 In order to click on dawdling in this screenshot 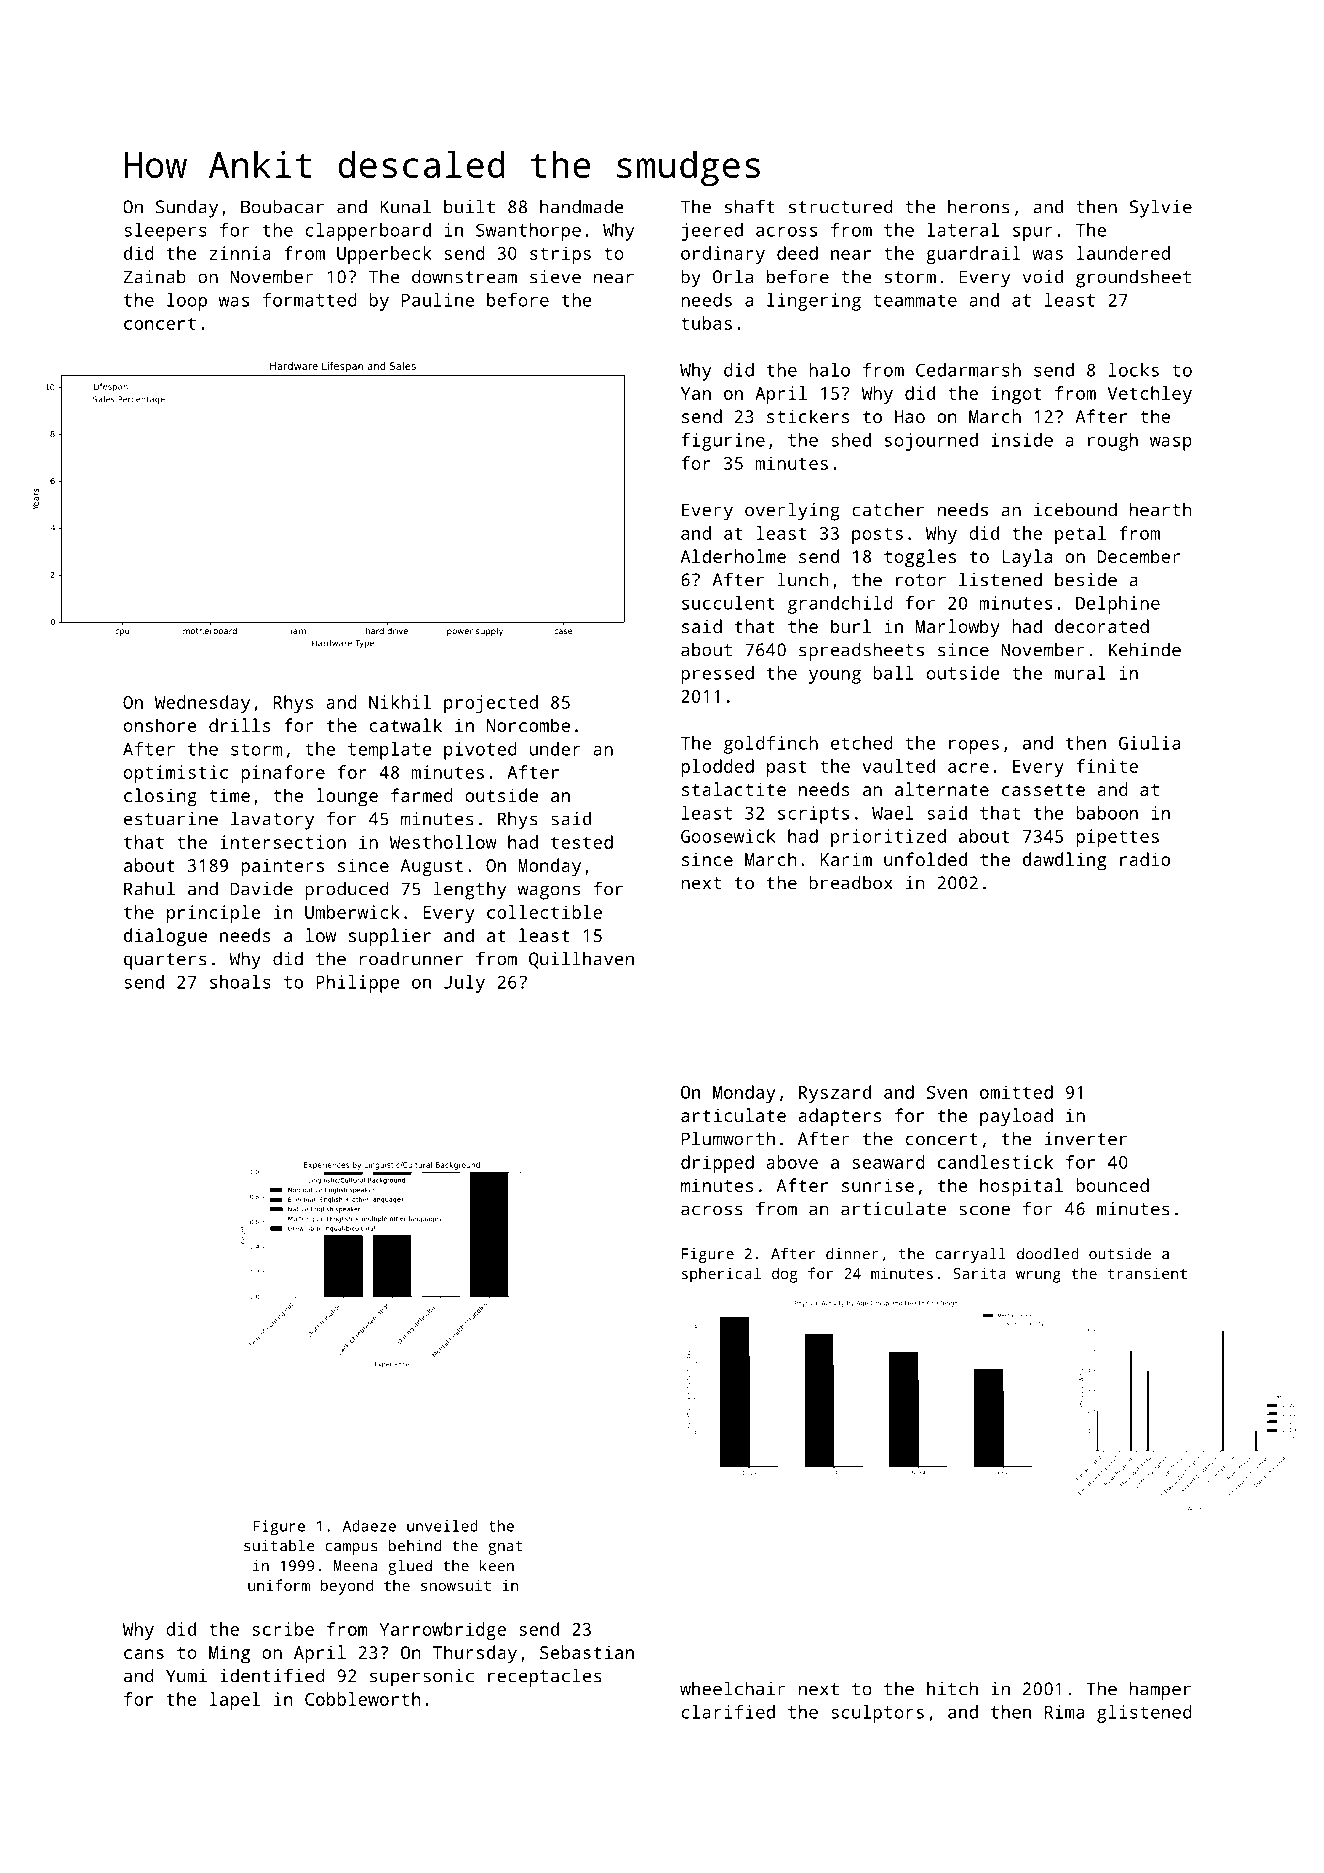, I will do `click(1064, 861)`.
